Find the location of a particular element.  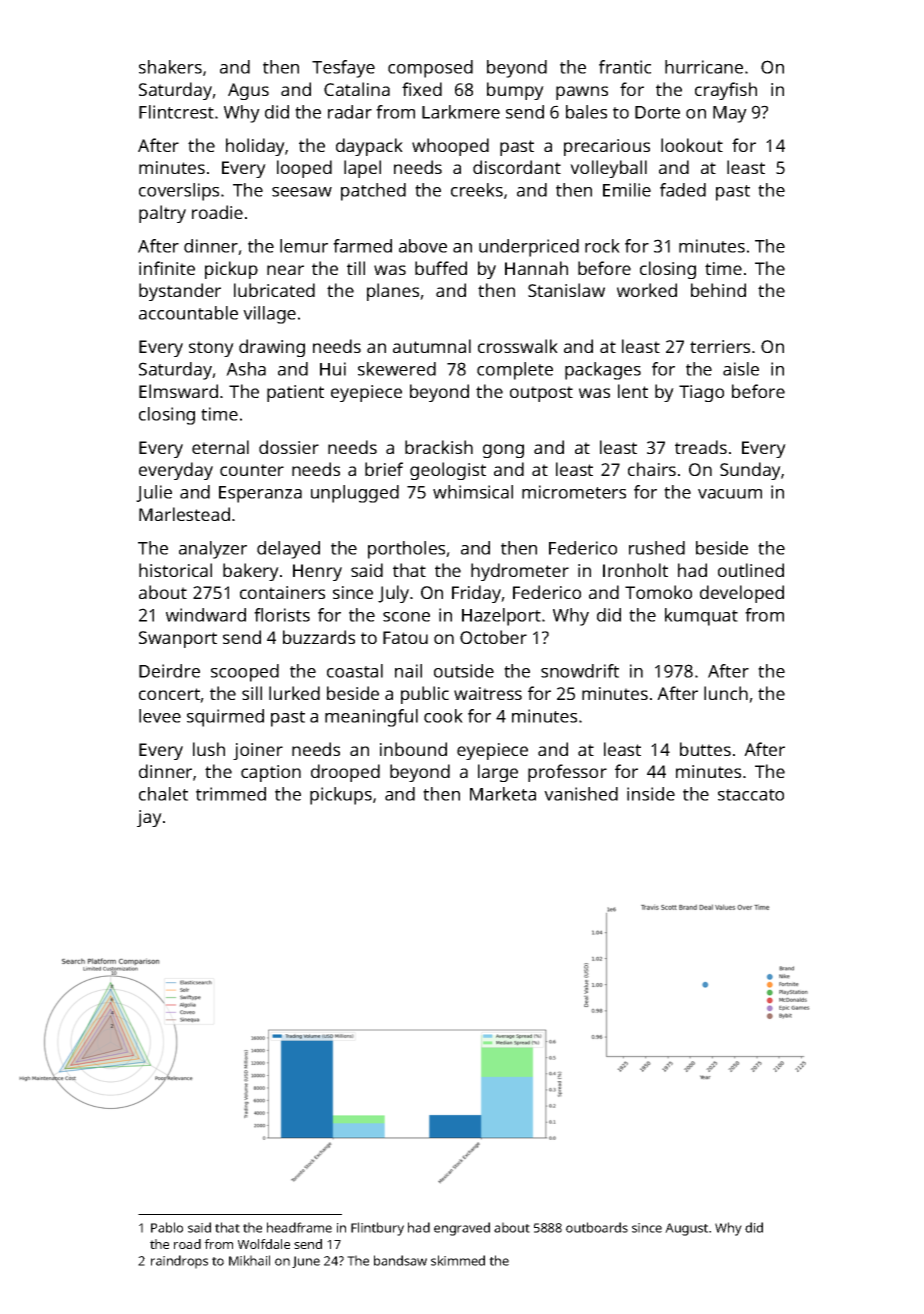

drooped is located at coordinates (345, 773).
